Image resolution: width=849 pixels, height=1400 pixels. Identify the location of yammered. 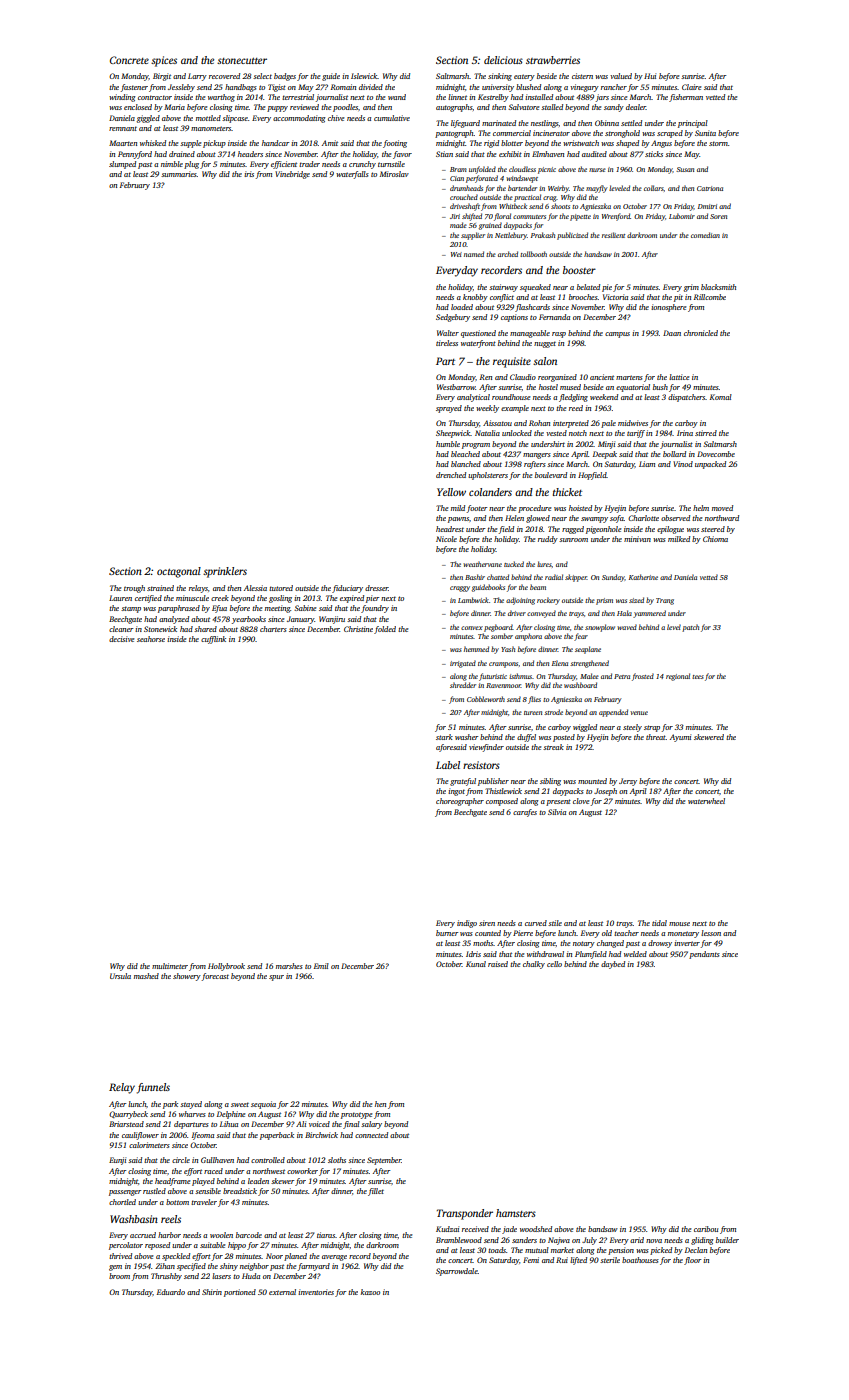
(649, 614).
